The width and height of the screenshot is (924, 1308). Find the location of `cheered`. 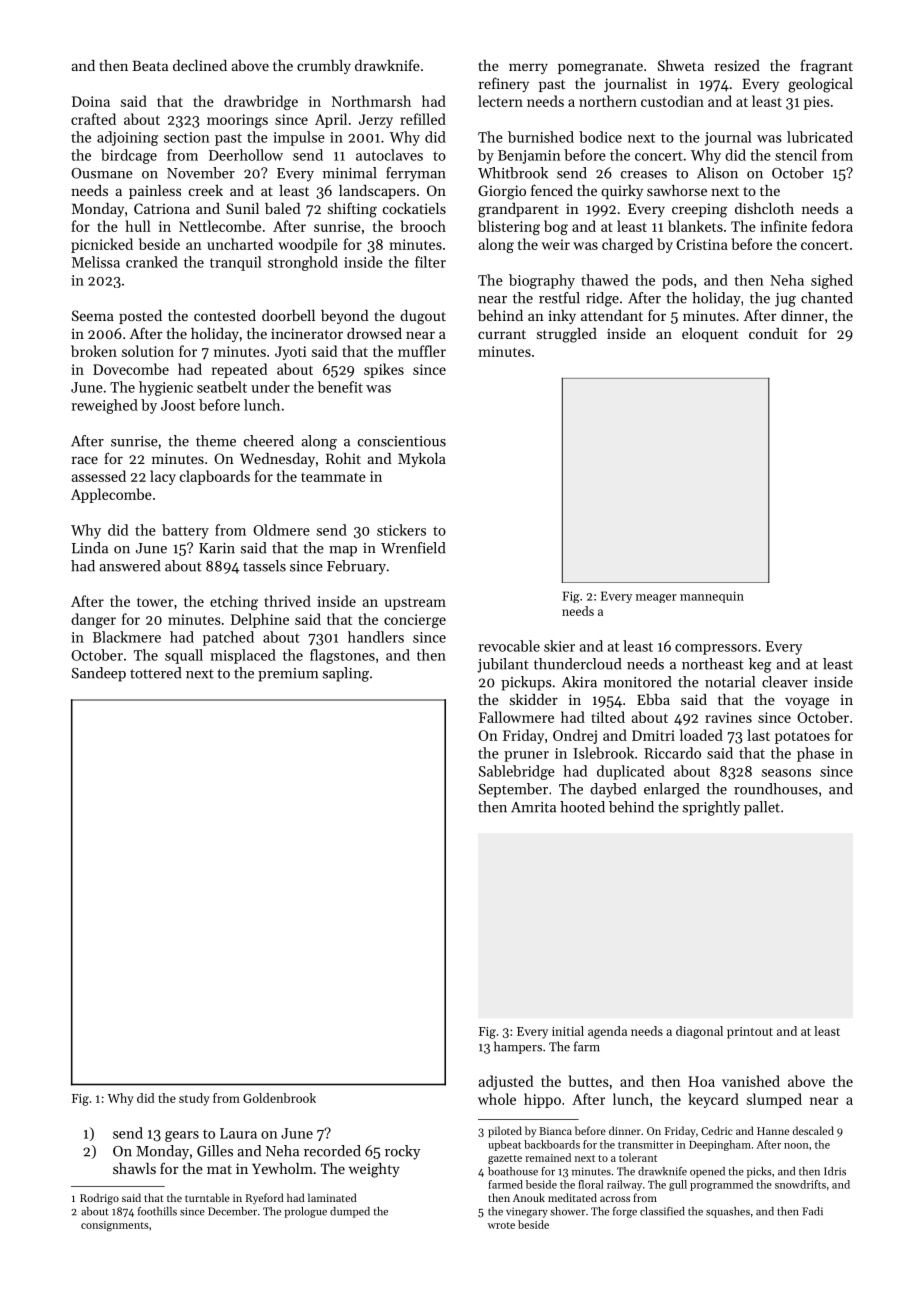

cheered is located at coordinates (269, 441).
